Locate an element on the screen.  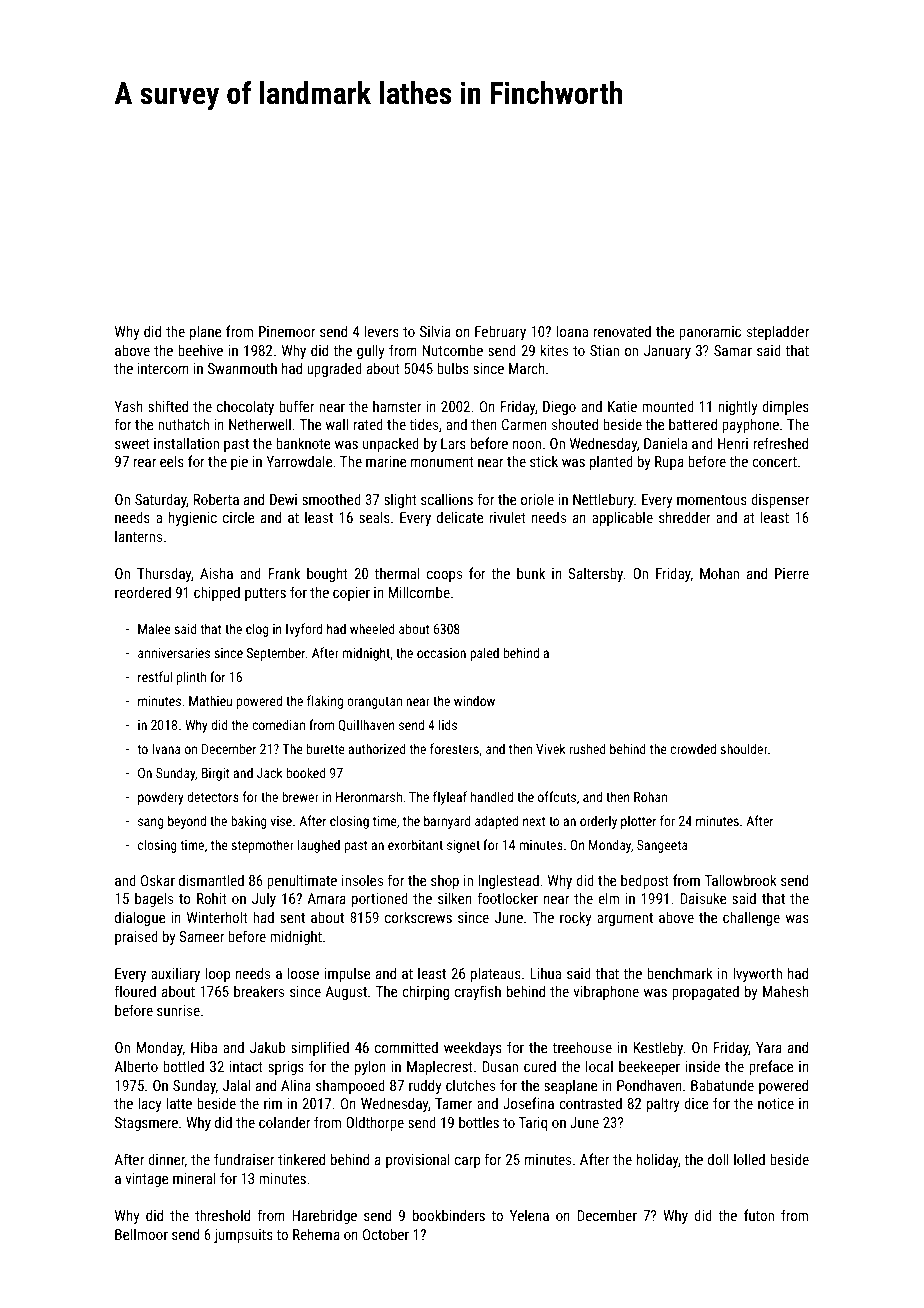
Silvia is located at coordinates (435, 331).
